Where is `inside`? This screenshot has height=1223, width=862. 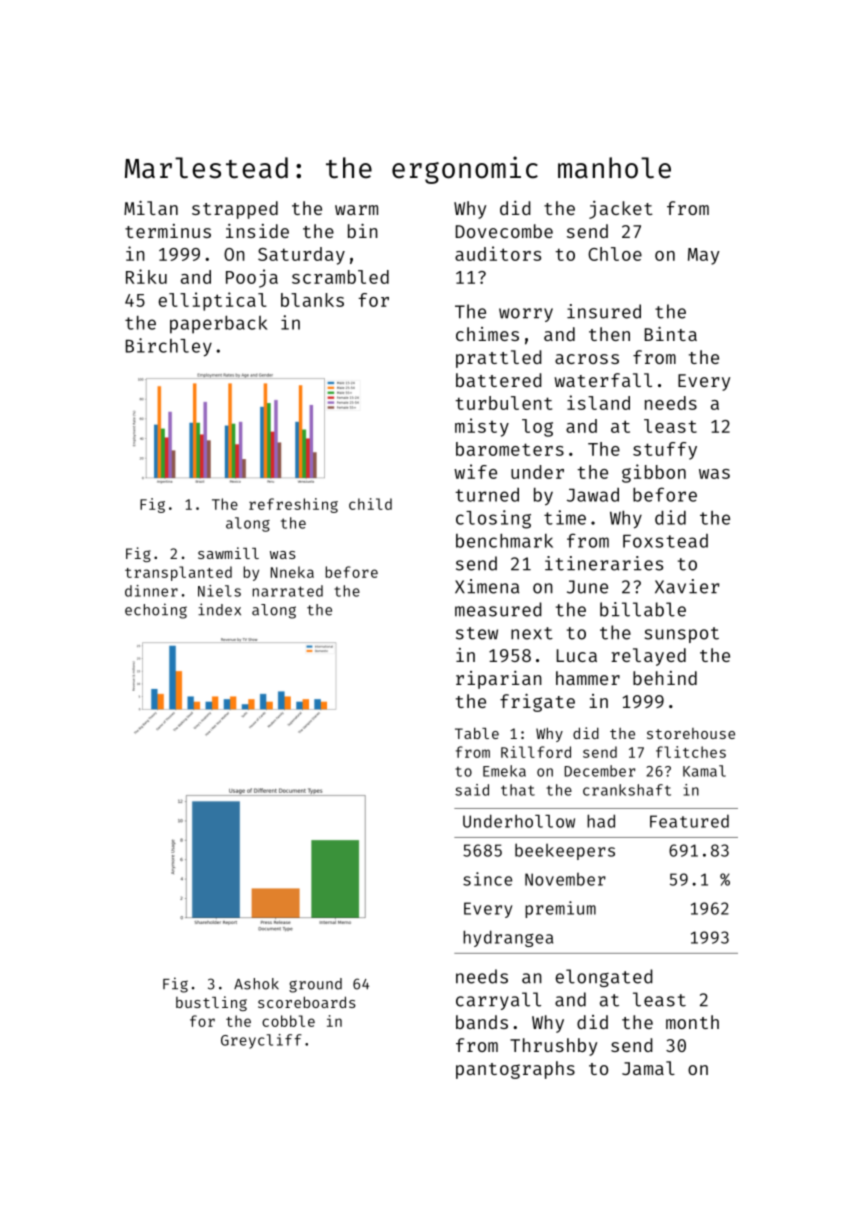
inside is located at coordinates (257, 231).
